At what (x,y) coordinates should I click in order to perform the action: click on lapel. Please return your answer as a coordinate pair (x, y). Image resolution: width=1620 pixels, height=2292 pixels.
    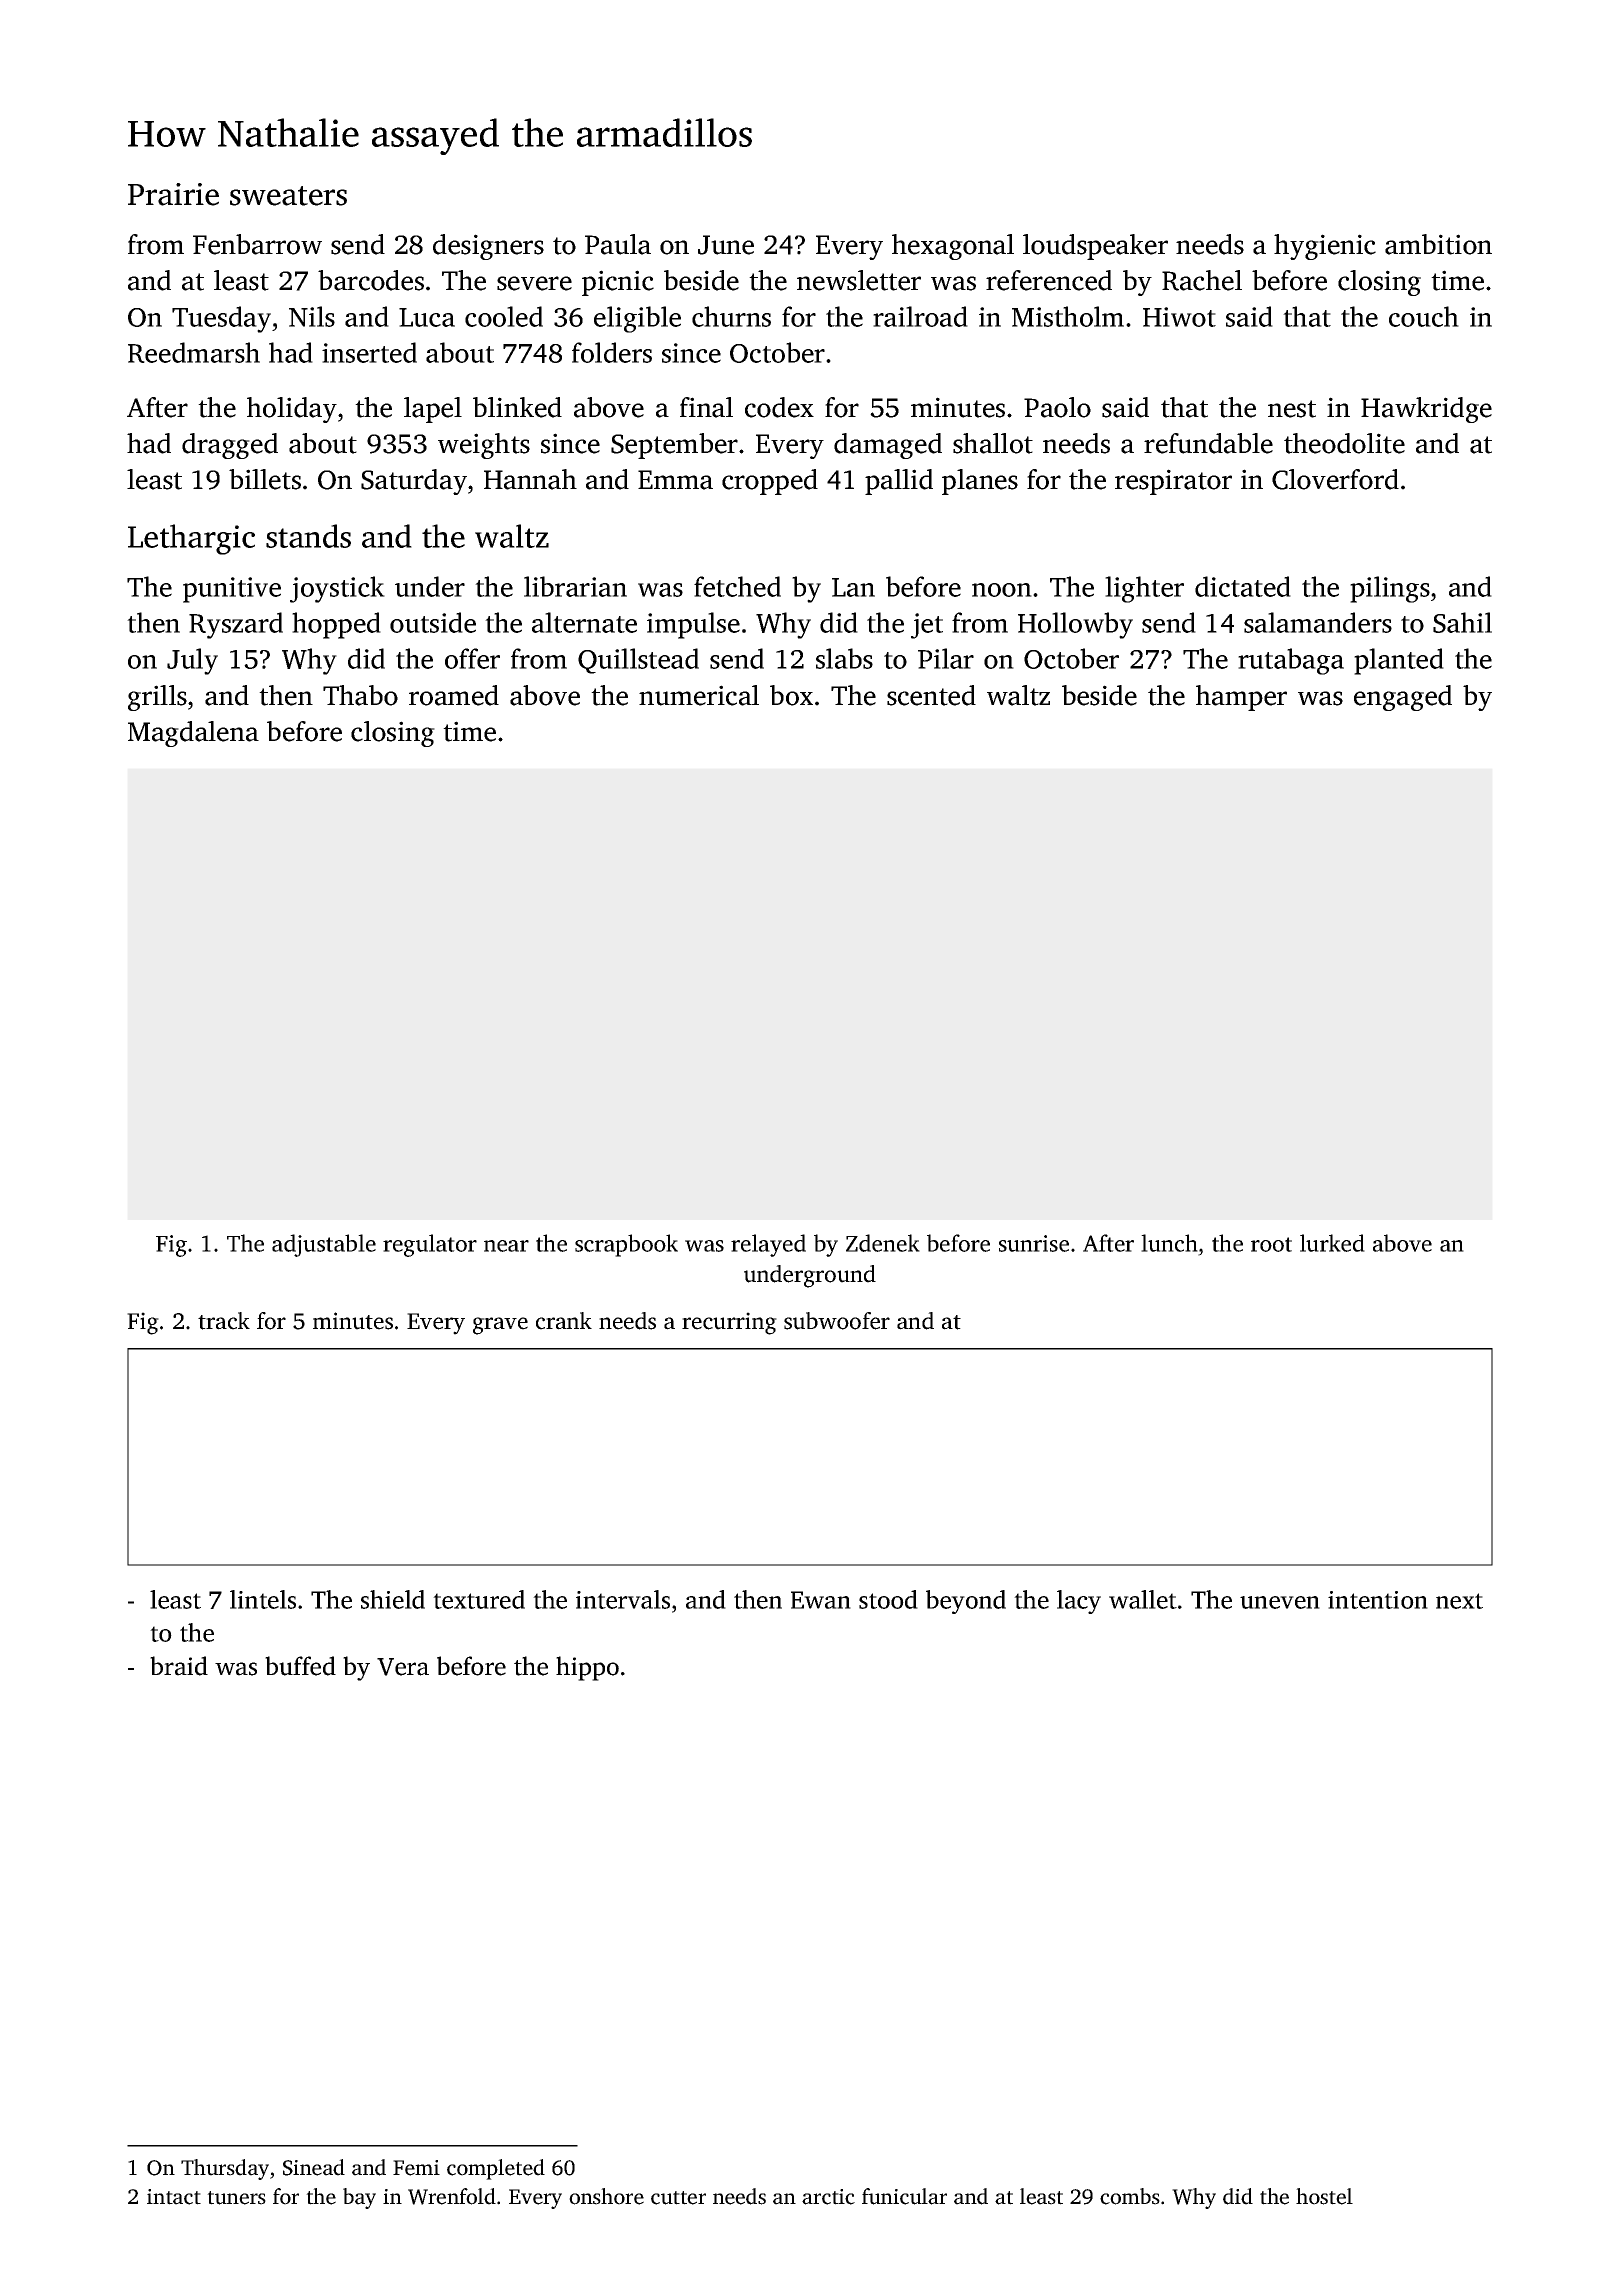
    Looking at the image, I should click on (433, 410).
